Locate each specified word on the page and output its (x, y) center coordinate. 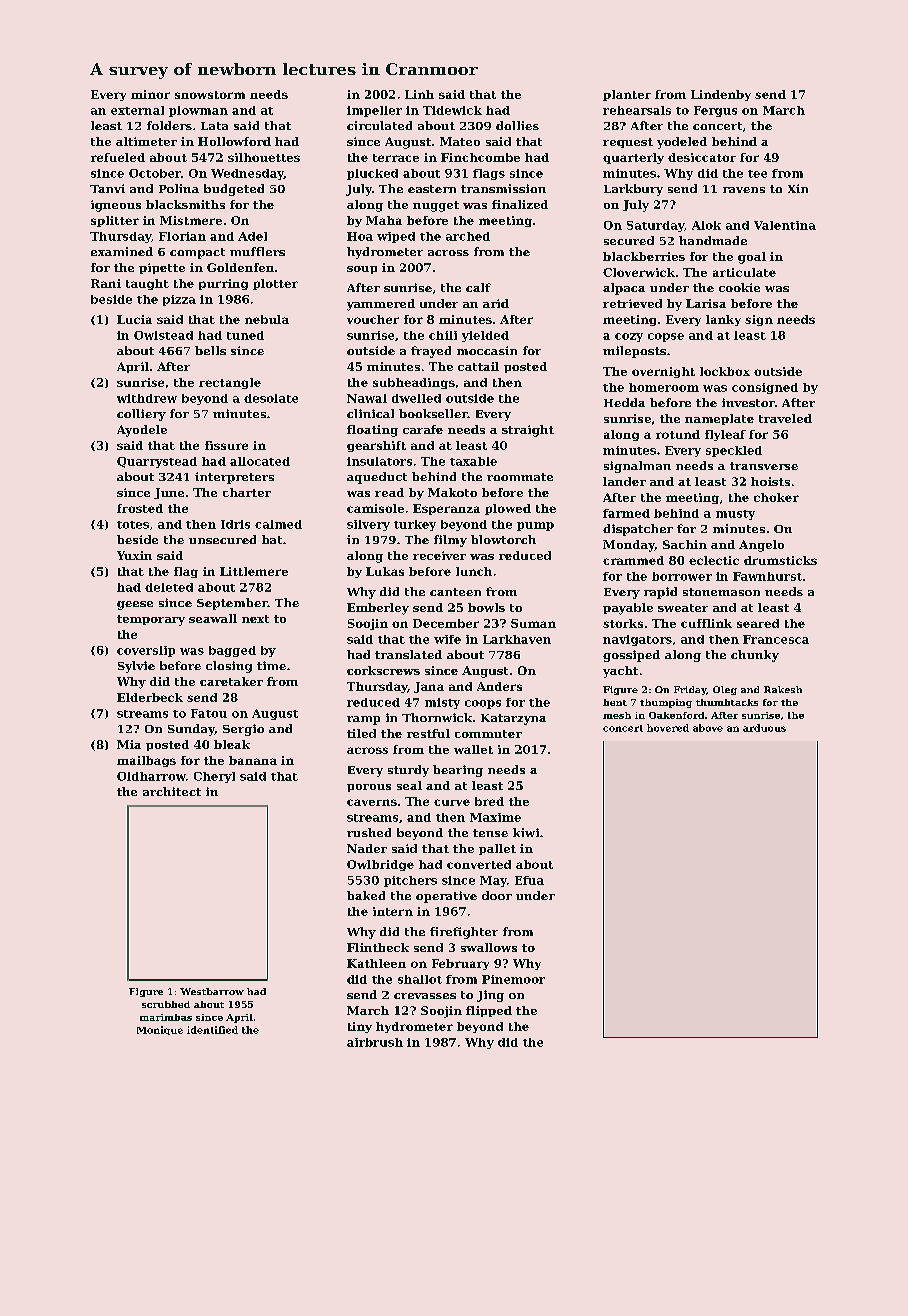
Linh (419, 94)
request (628, 143)
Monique (160, 1030)
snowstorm (210, 95)
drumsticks (780, 560)
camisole (375, 508)
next (255, 619)
